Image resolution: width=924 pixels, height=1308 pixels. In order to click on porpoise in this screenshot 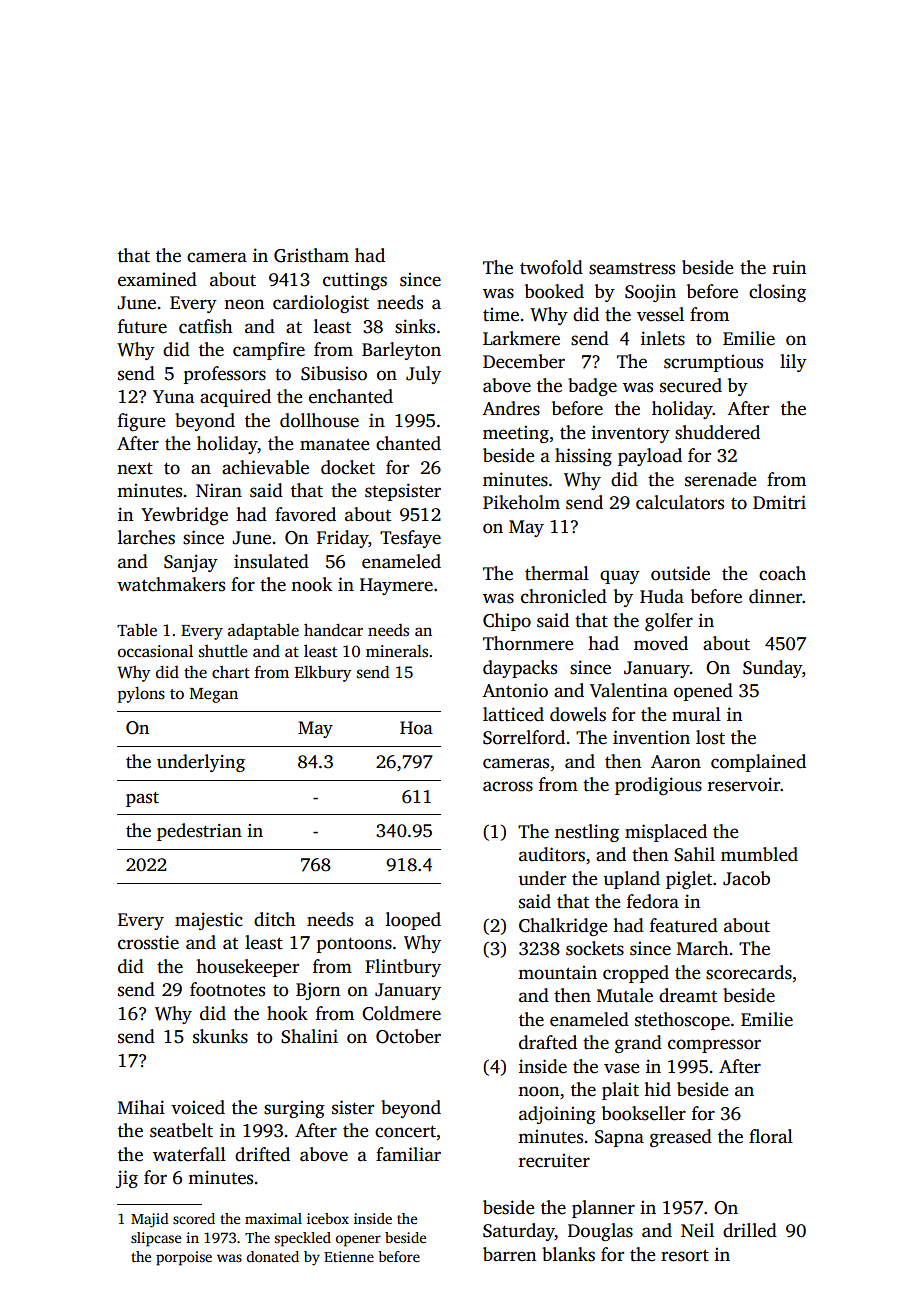, I will do `click(184, 1258)`.
